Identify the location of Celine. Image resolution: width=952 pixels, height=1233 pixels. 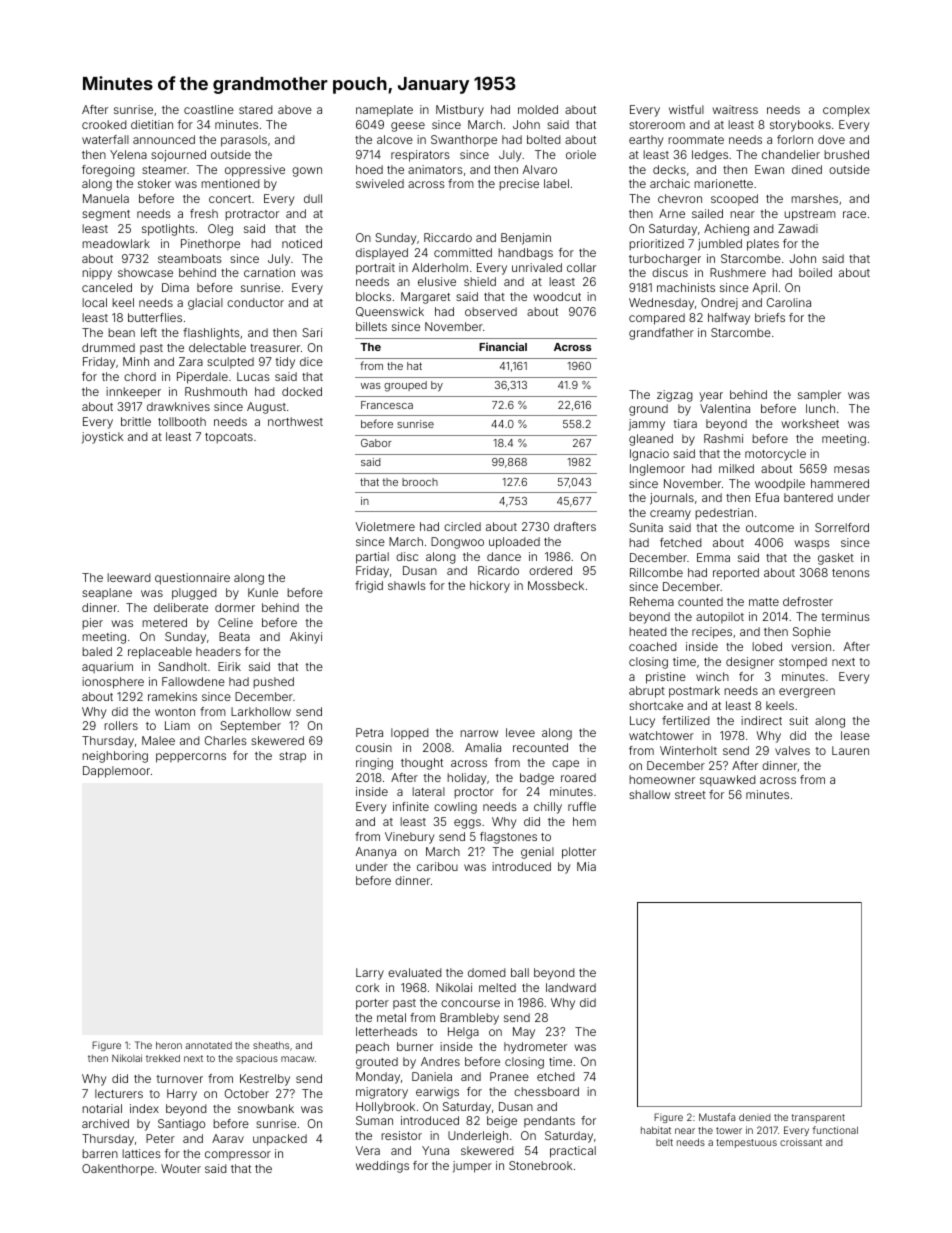
(235, 622).
